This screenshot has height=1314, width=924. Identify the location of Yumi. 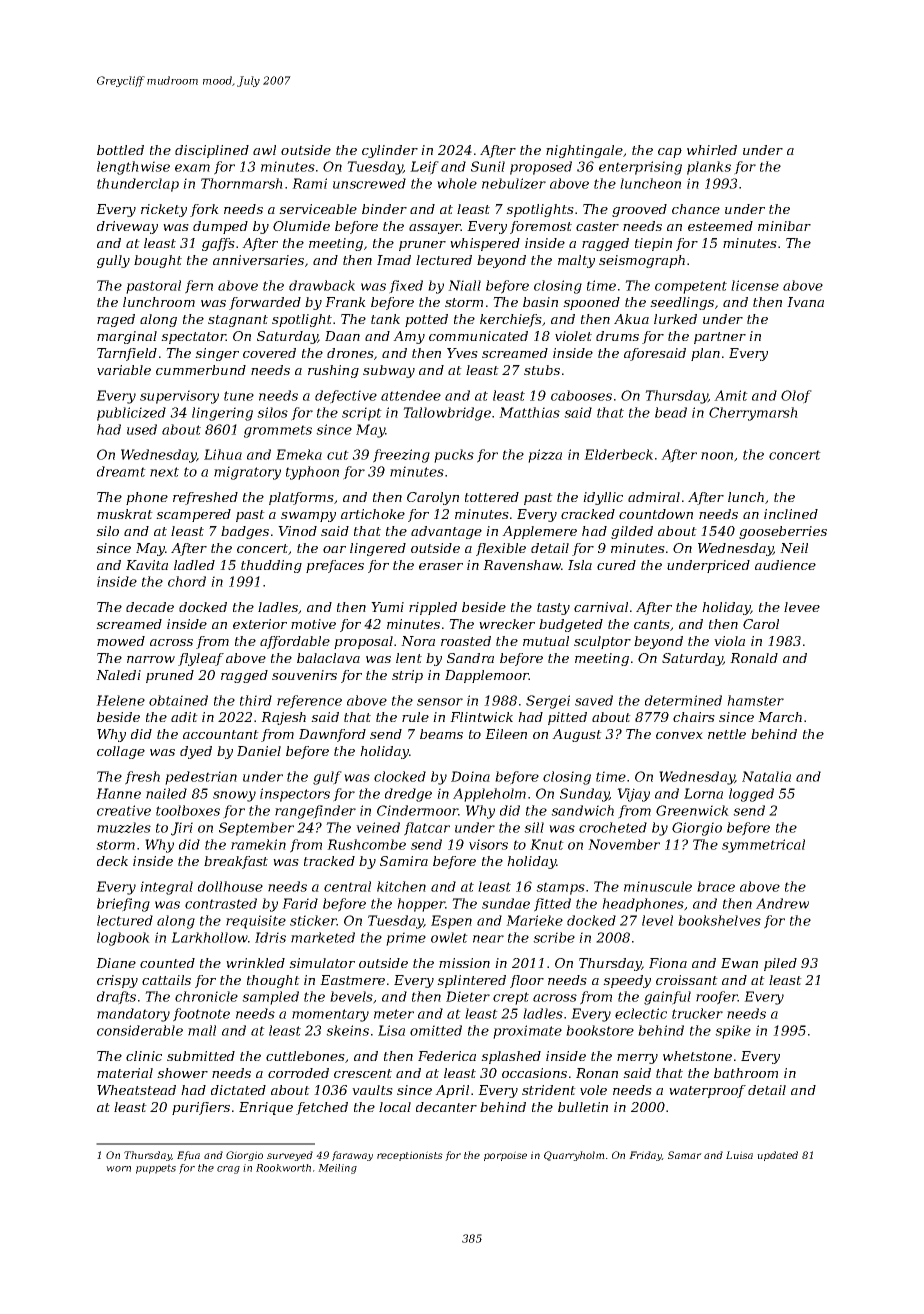
(387, 607).
